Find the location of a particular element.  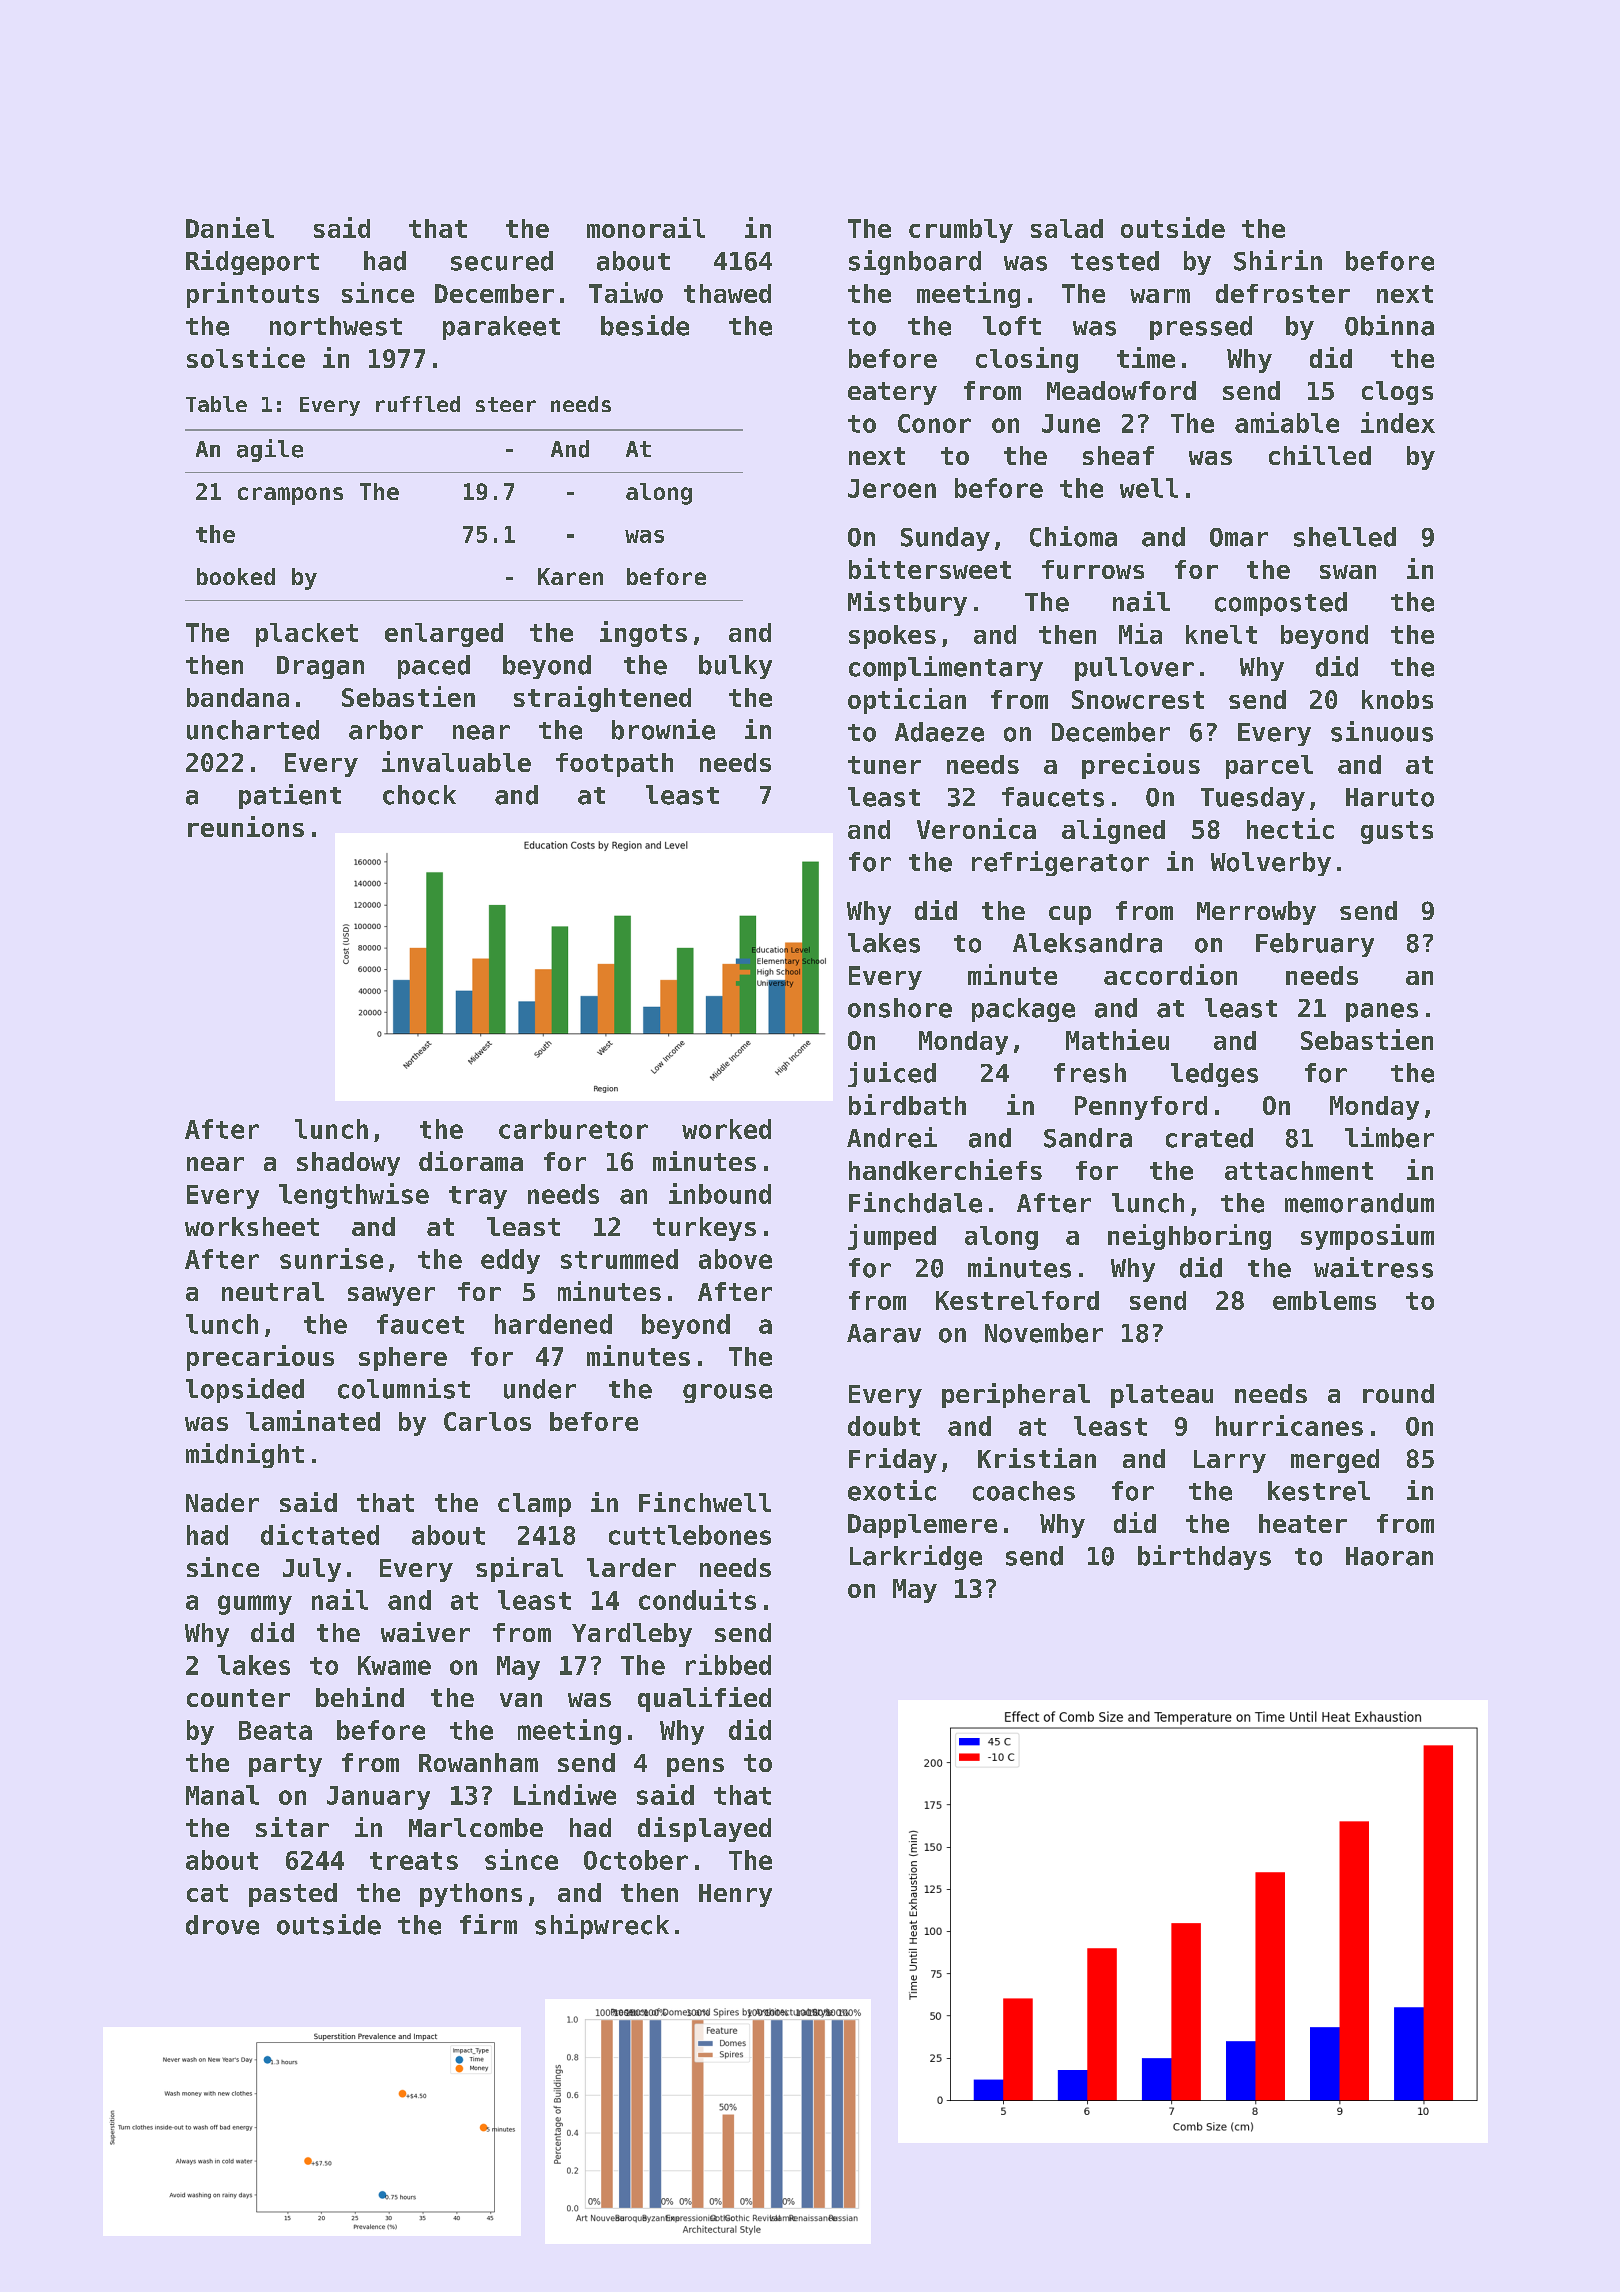

signboard is located at coordinates (915, 262).
